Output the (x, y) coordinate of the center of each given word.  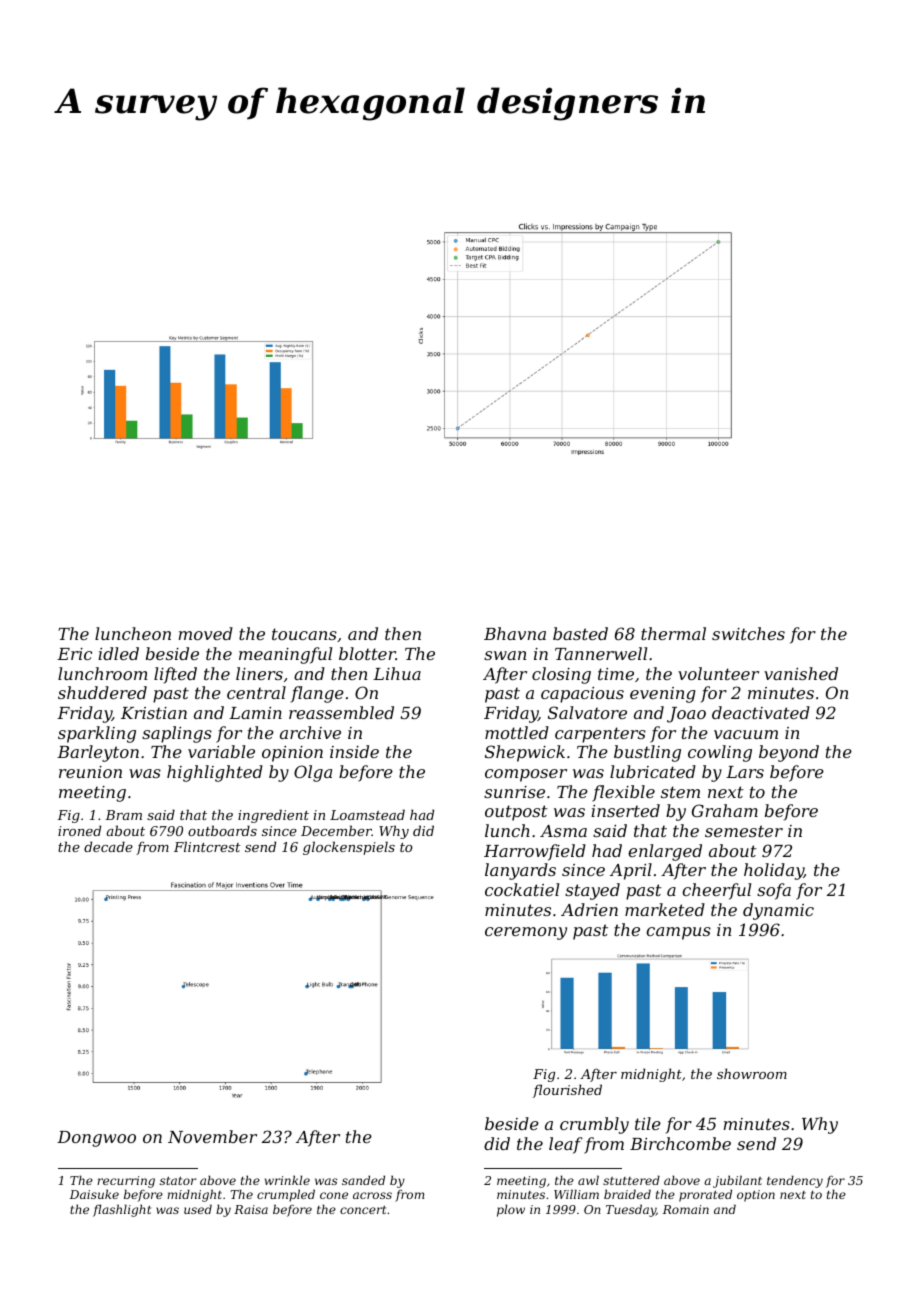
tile (648, 1123)
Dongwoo (96, 1139)
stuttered (631, 1180)
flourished (567, 1091)
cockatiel (522, 889)
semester (744, 831)
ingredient (273, 816)
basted (580, 633)
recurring (126, 1183)
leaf (565, 1145)
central (256, 692)
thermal (673, 633)
